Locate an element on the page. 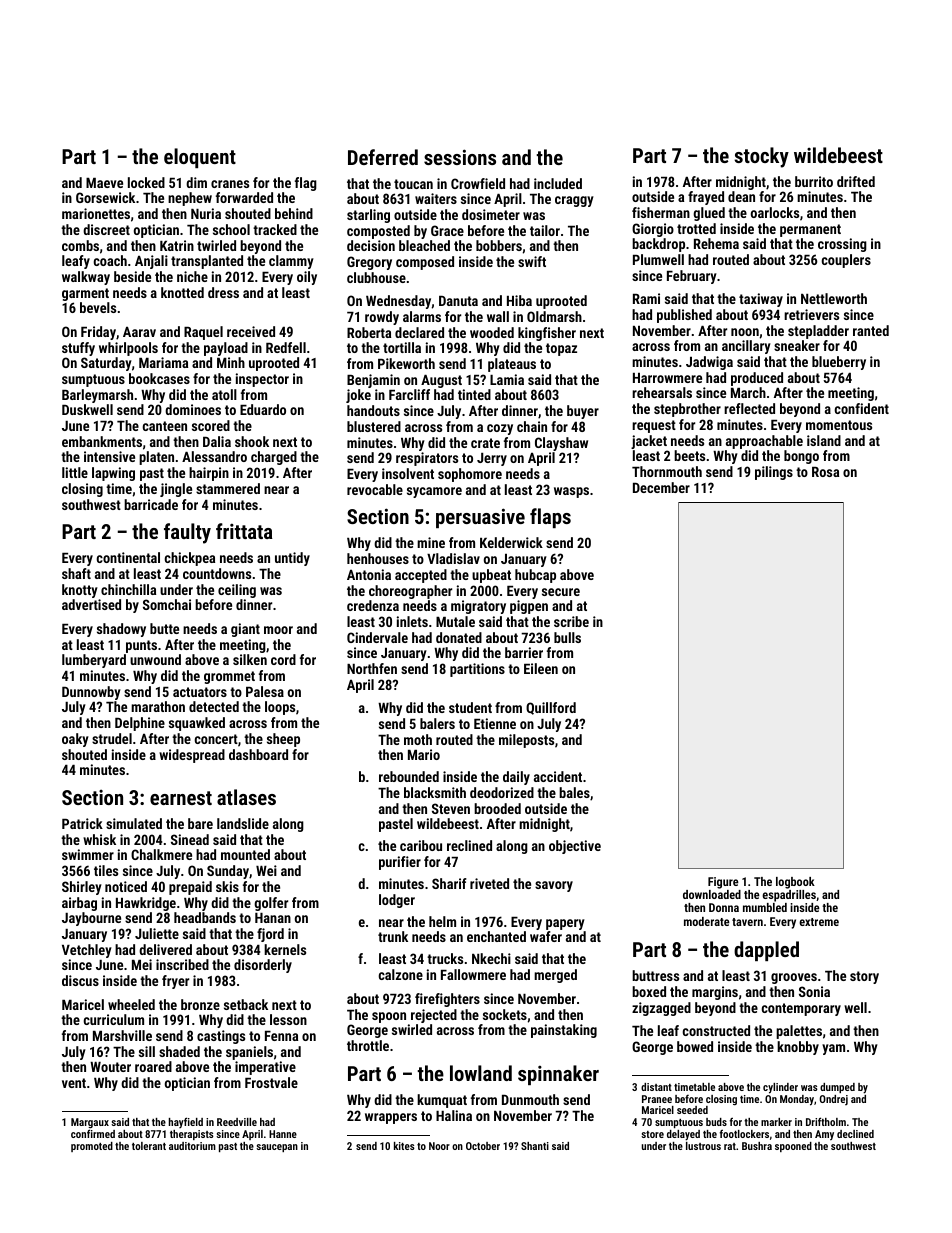  reclined is located at coordinates (469, 845).
